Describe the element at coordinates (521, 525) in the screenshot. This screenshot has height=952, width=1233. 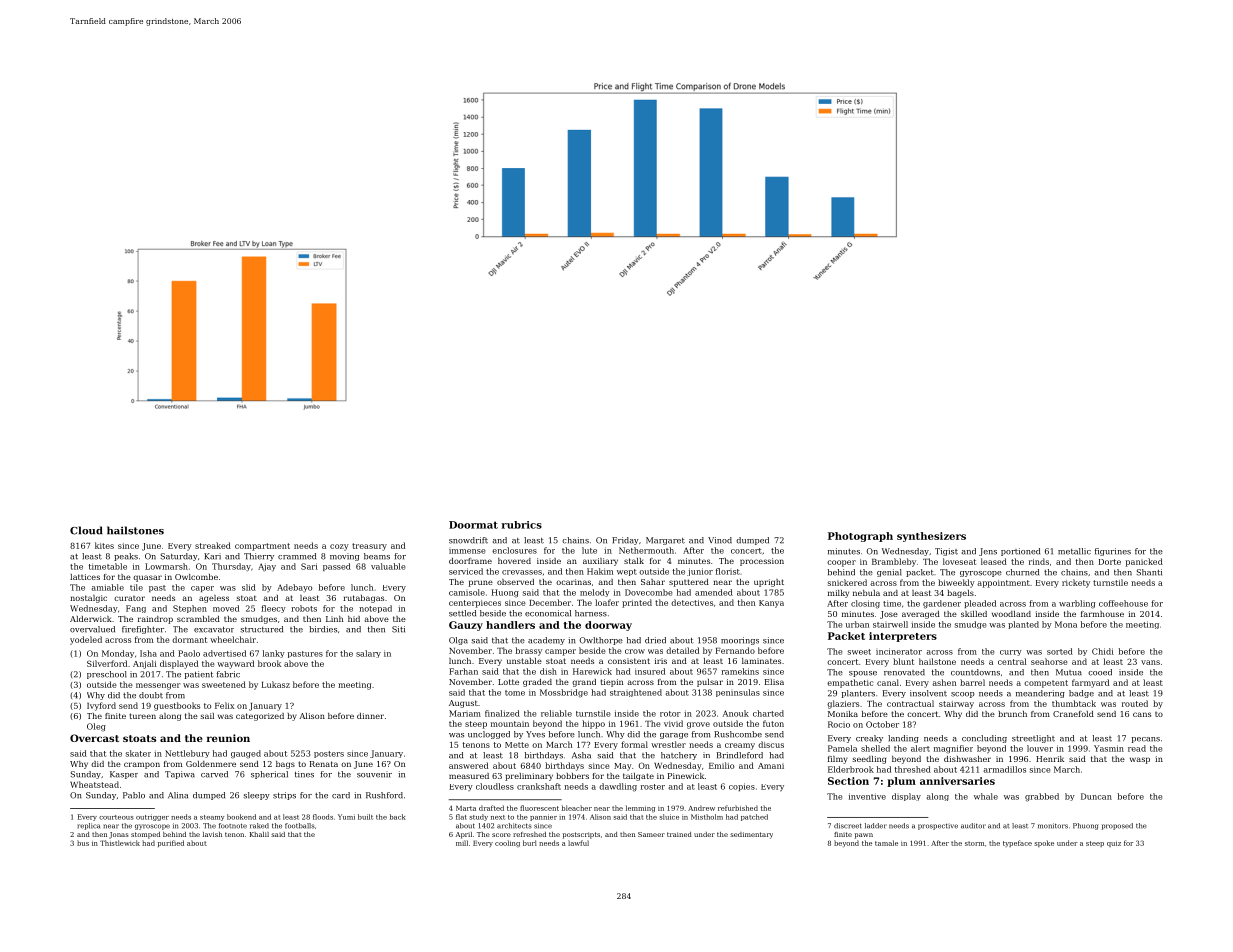
I see `rubrics` at that location.
